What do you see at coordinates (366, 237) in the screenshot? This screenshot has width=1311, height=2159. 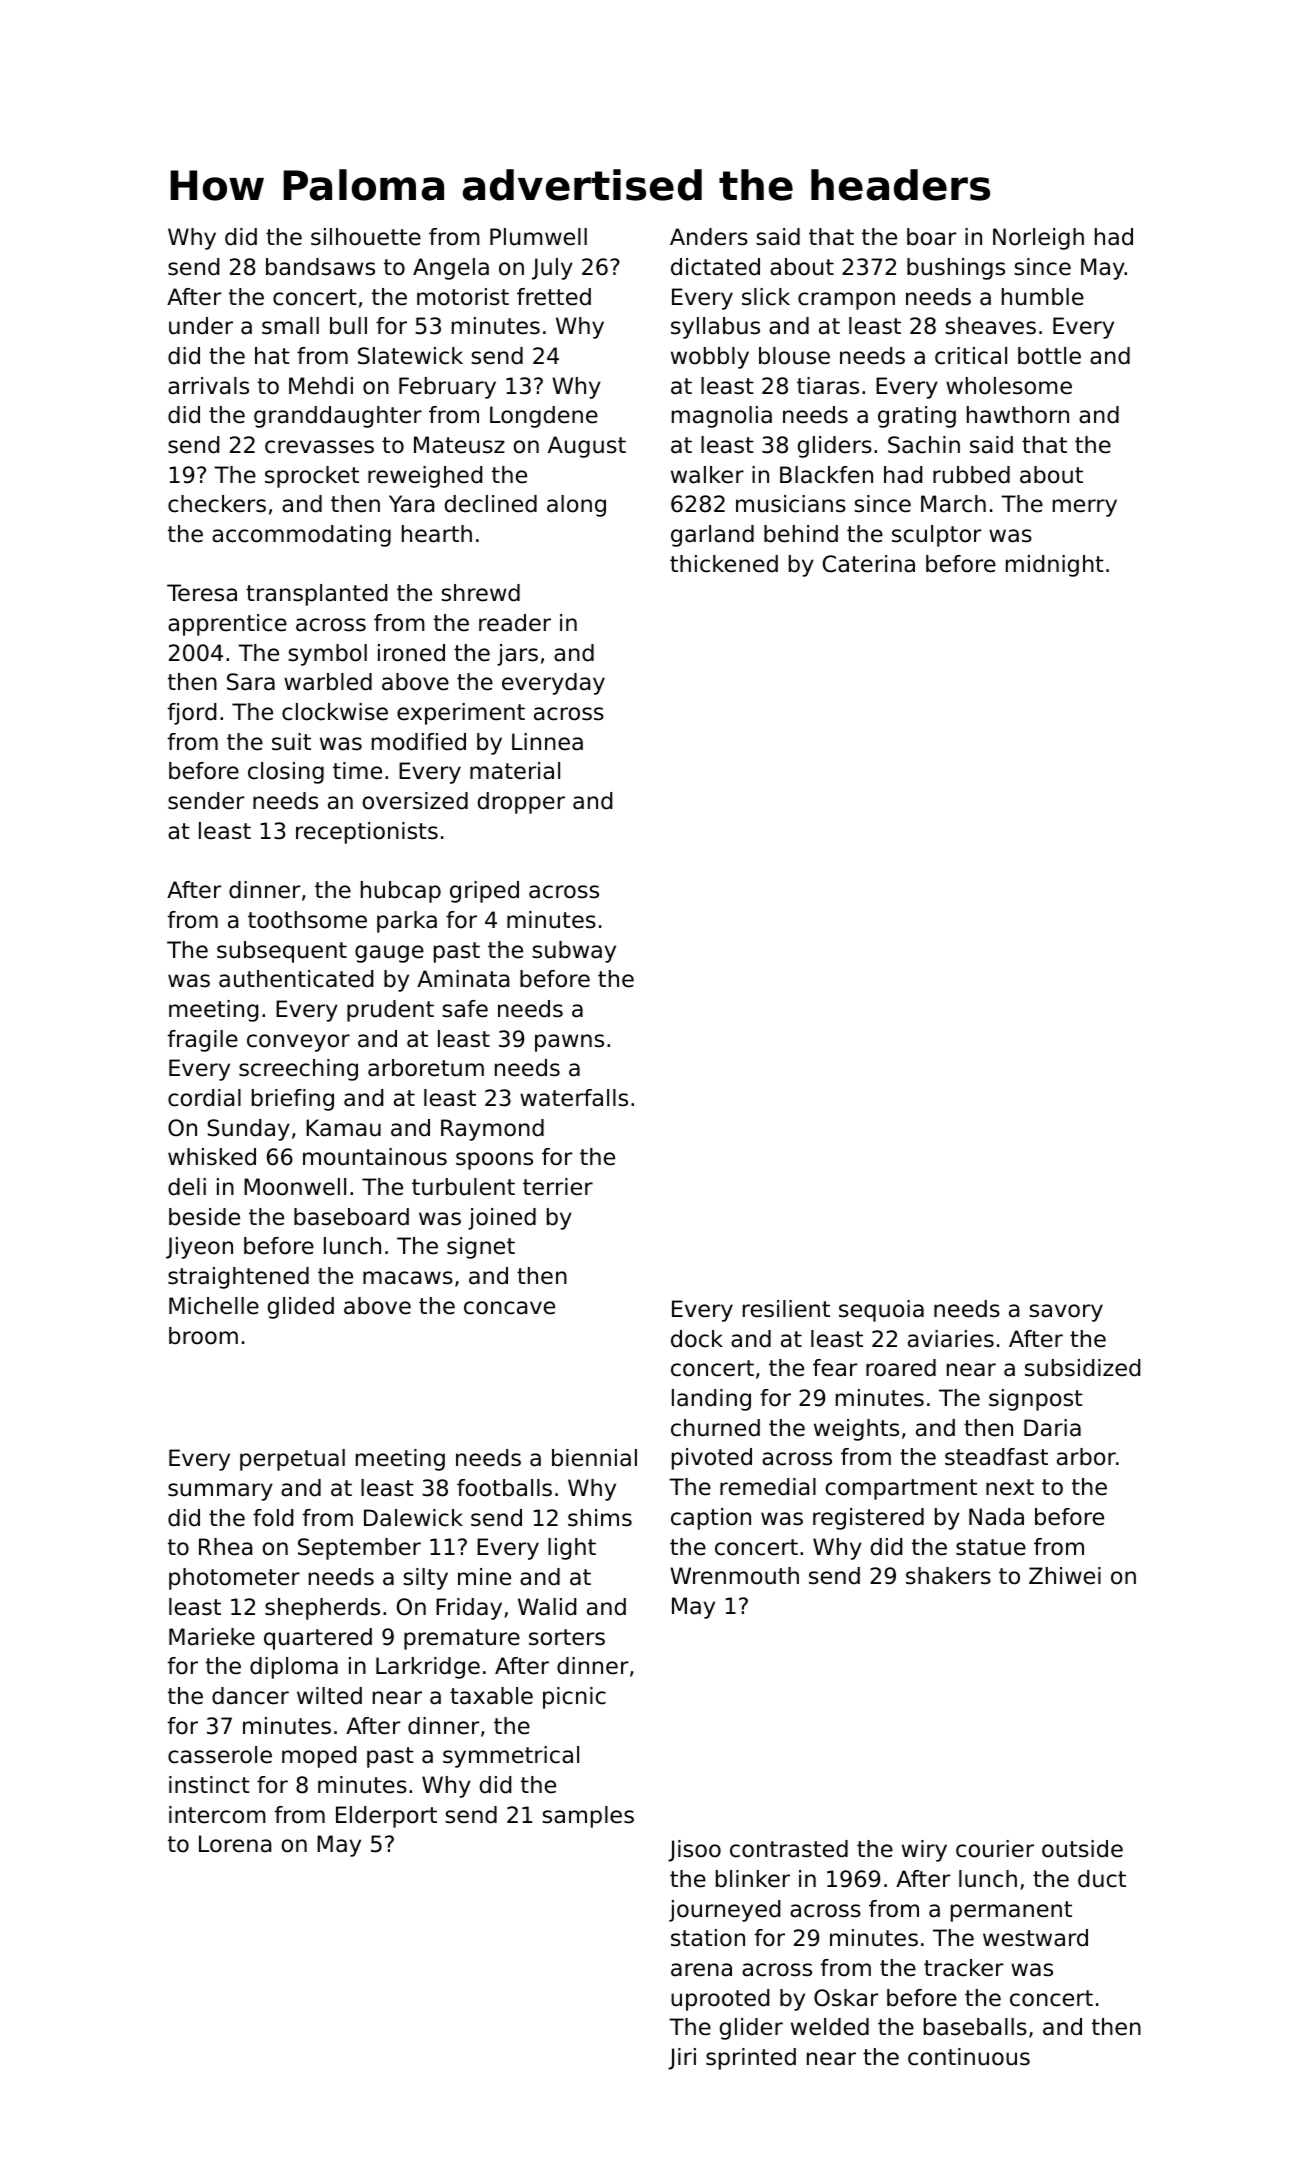 I see `silhouette` at bounding box center [366, 237].
